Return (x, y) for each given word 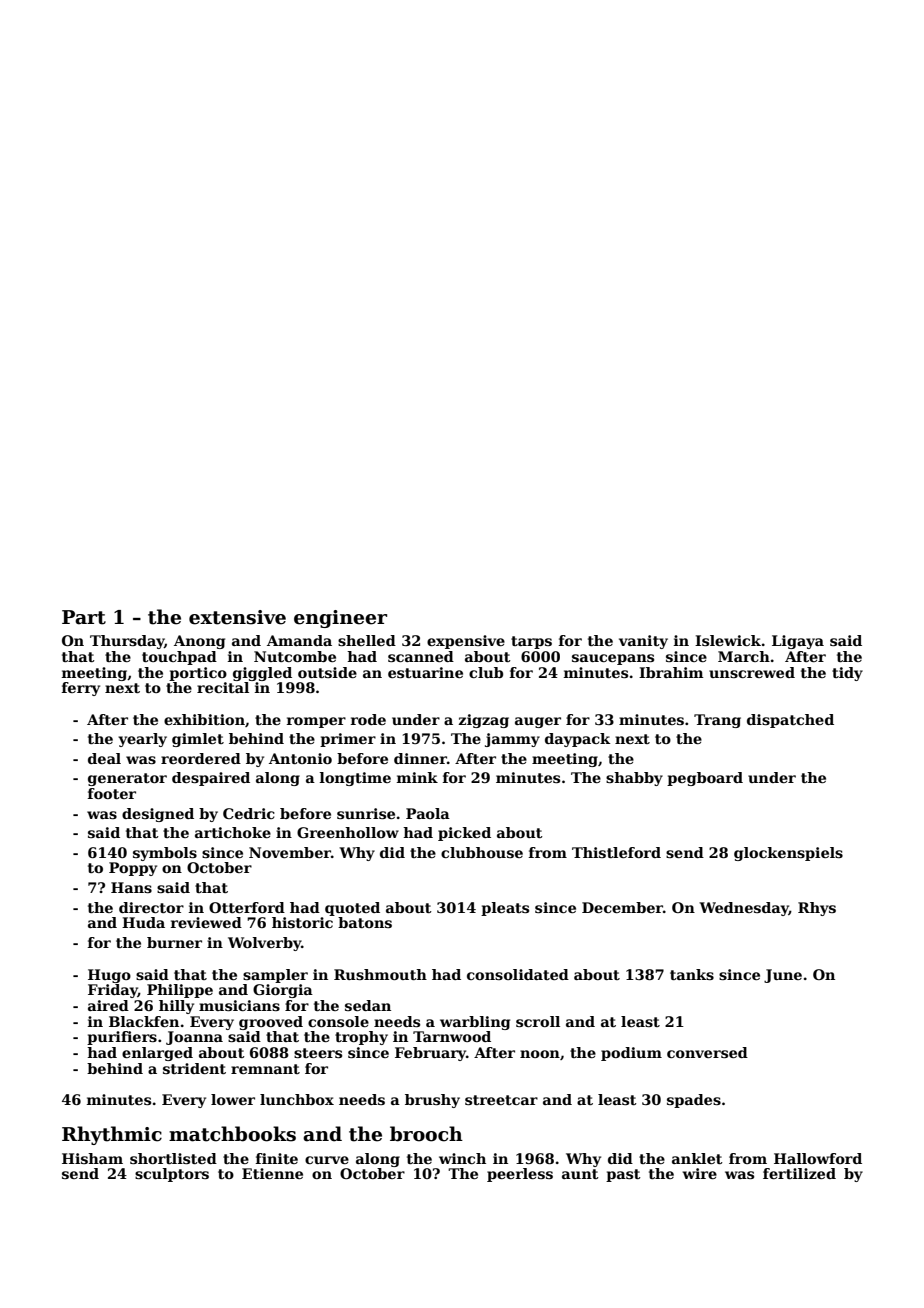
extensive (237, 617)
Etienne (272, 1173)
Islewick (728, 640)
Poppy (133, 869)
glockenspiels (788, 854)
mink (417, 777)
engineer (340, 619)
